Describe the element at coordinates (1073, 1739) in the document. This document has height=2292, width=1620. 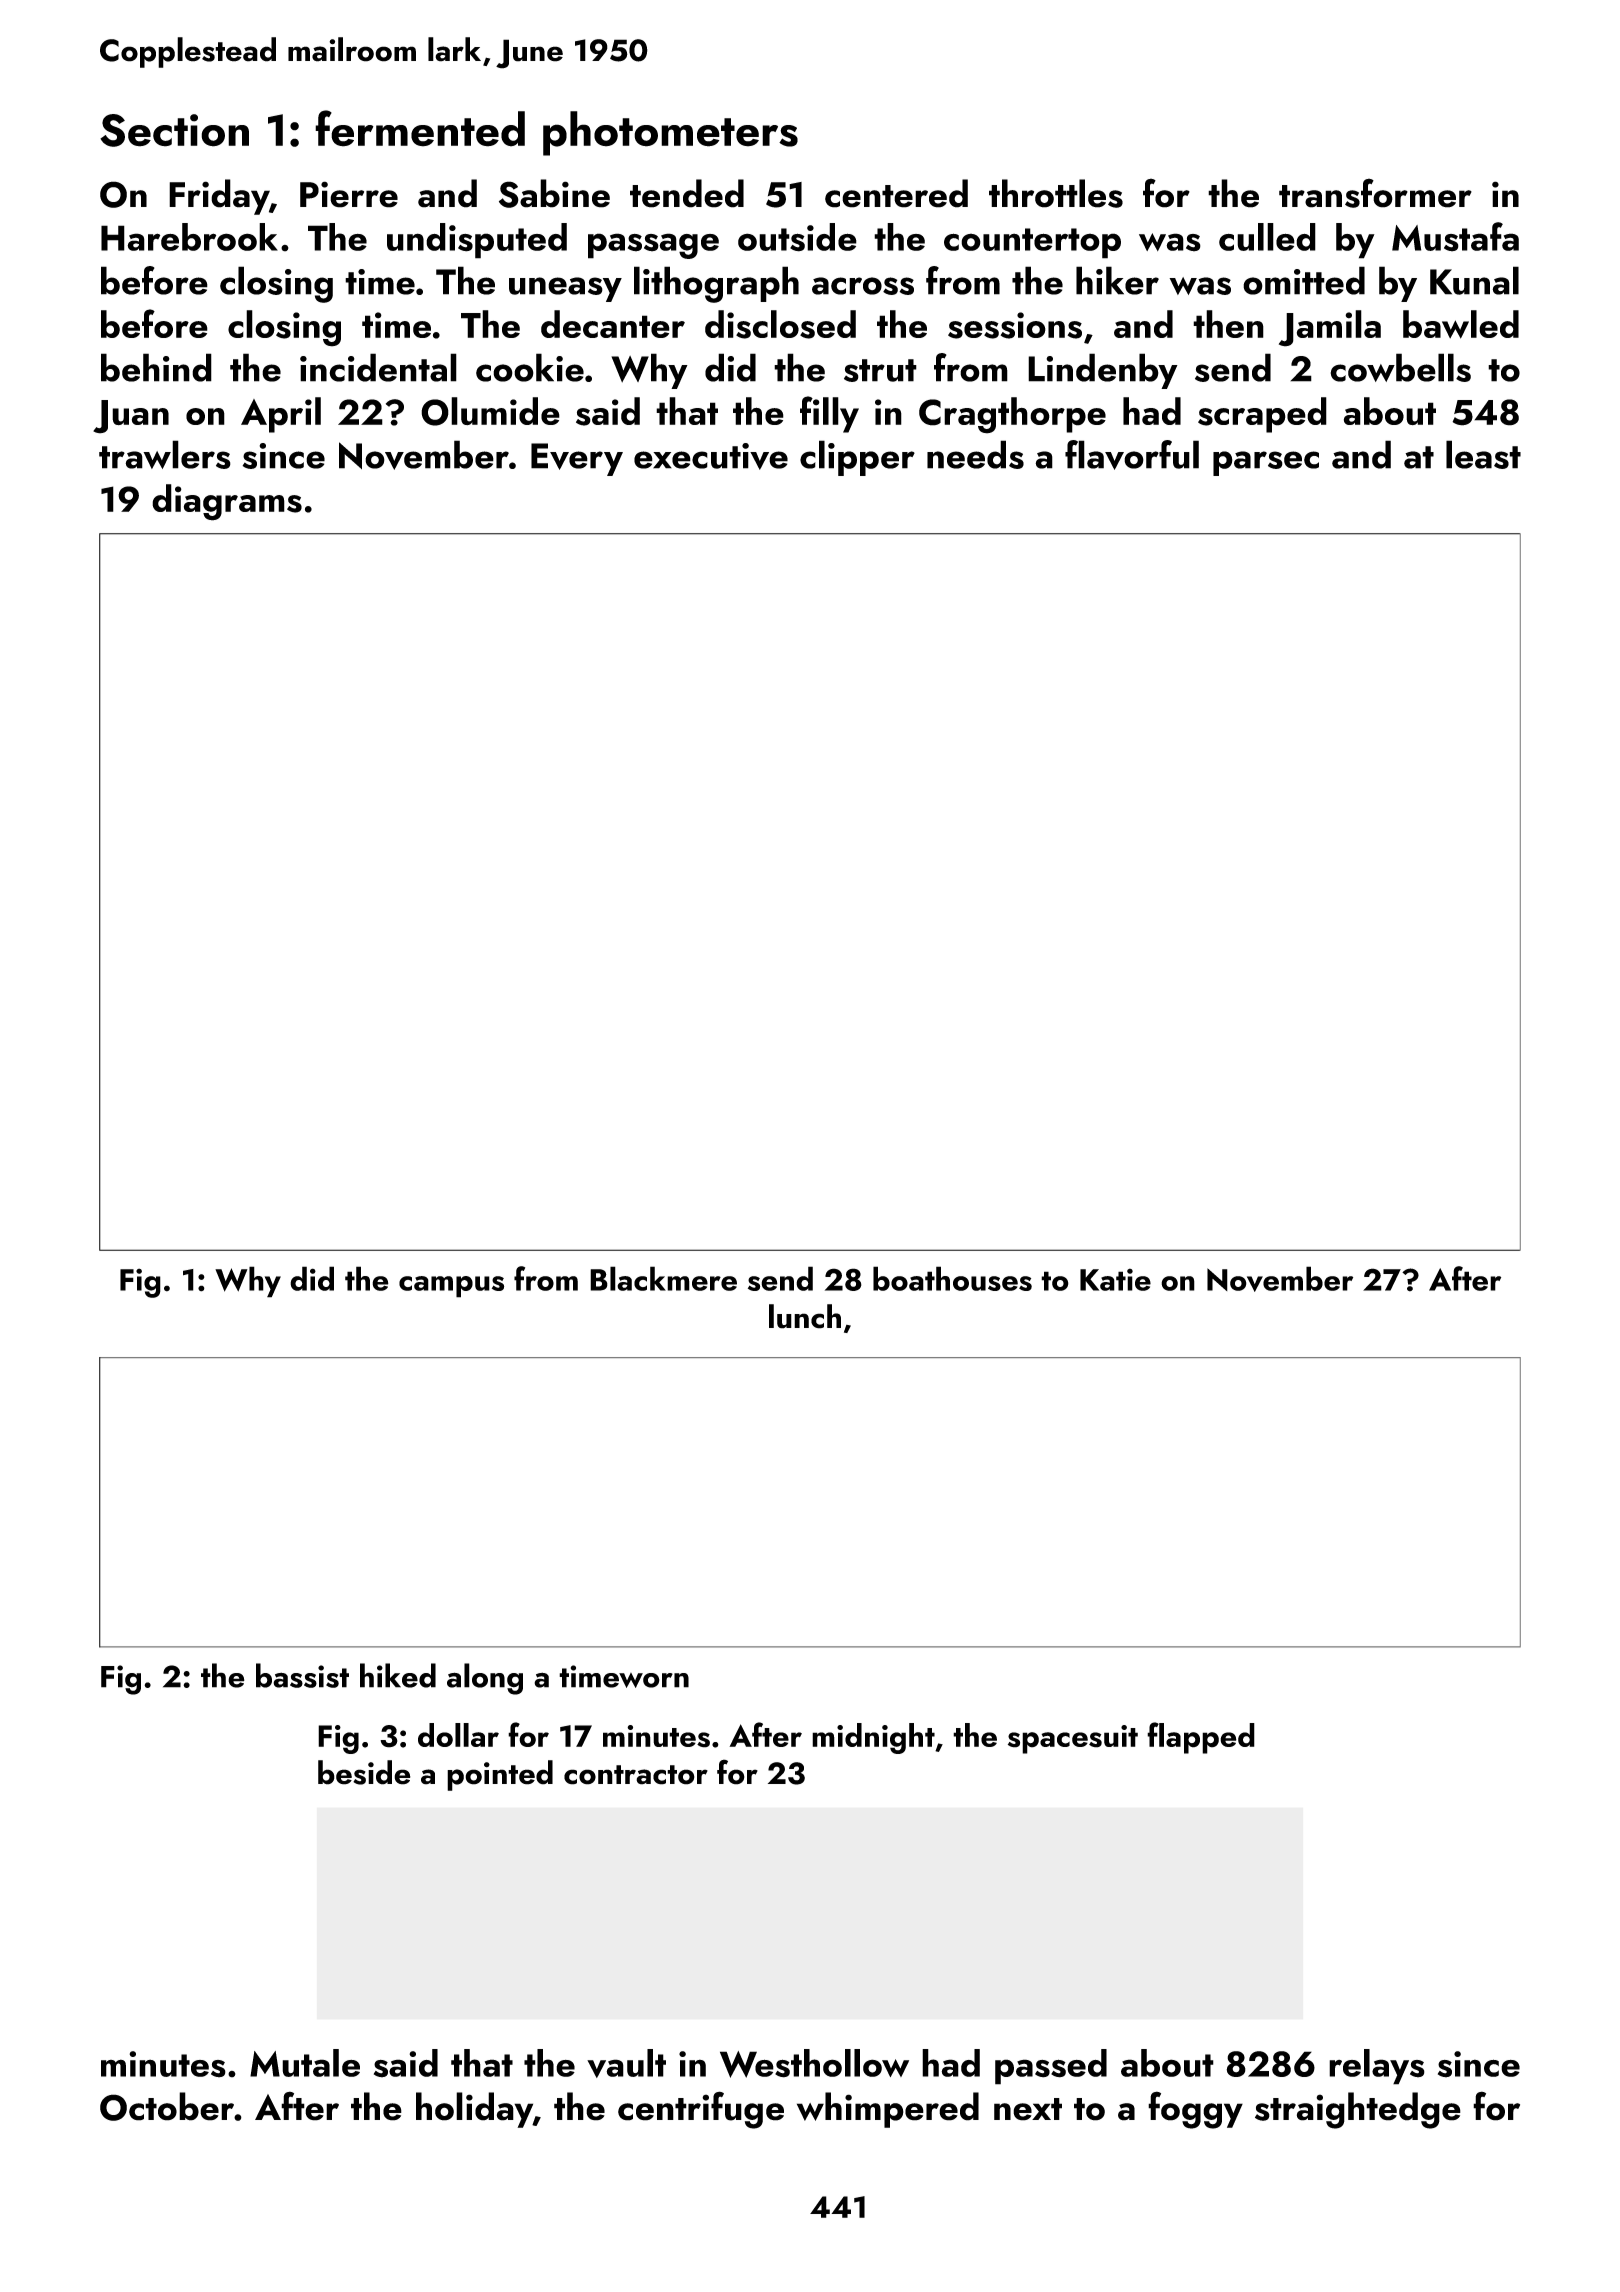
I see `spacesuit` at that location.
